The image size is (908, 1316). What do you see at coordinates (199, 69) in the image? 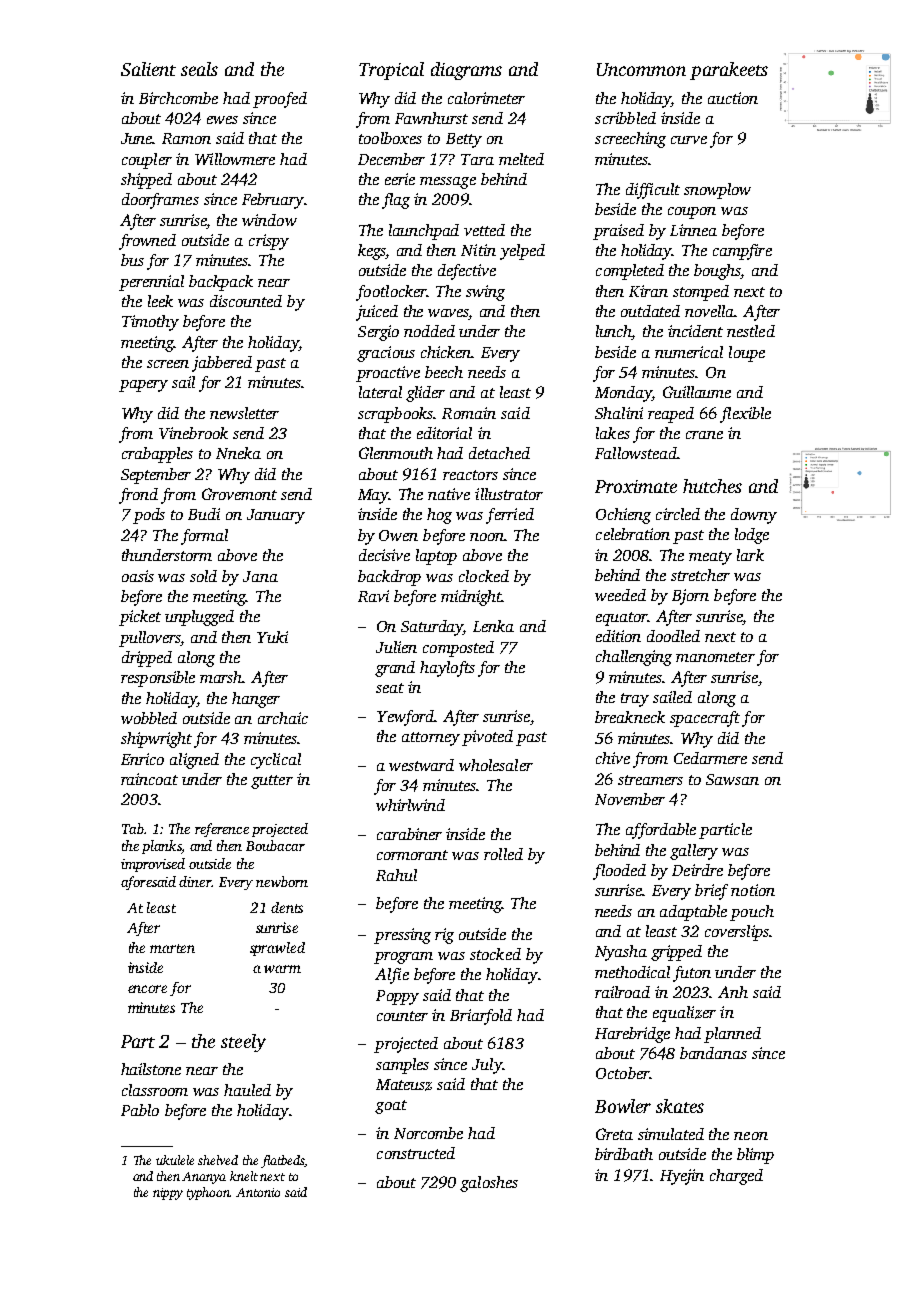
I see `seals` at bounding box center [199, 69].
